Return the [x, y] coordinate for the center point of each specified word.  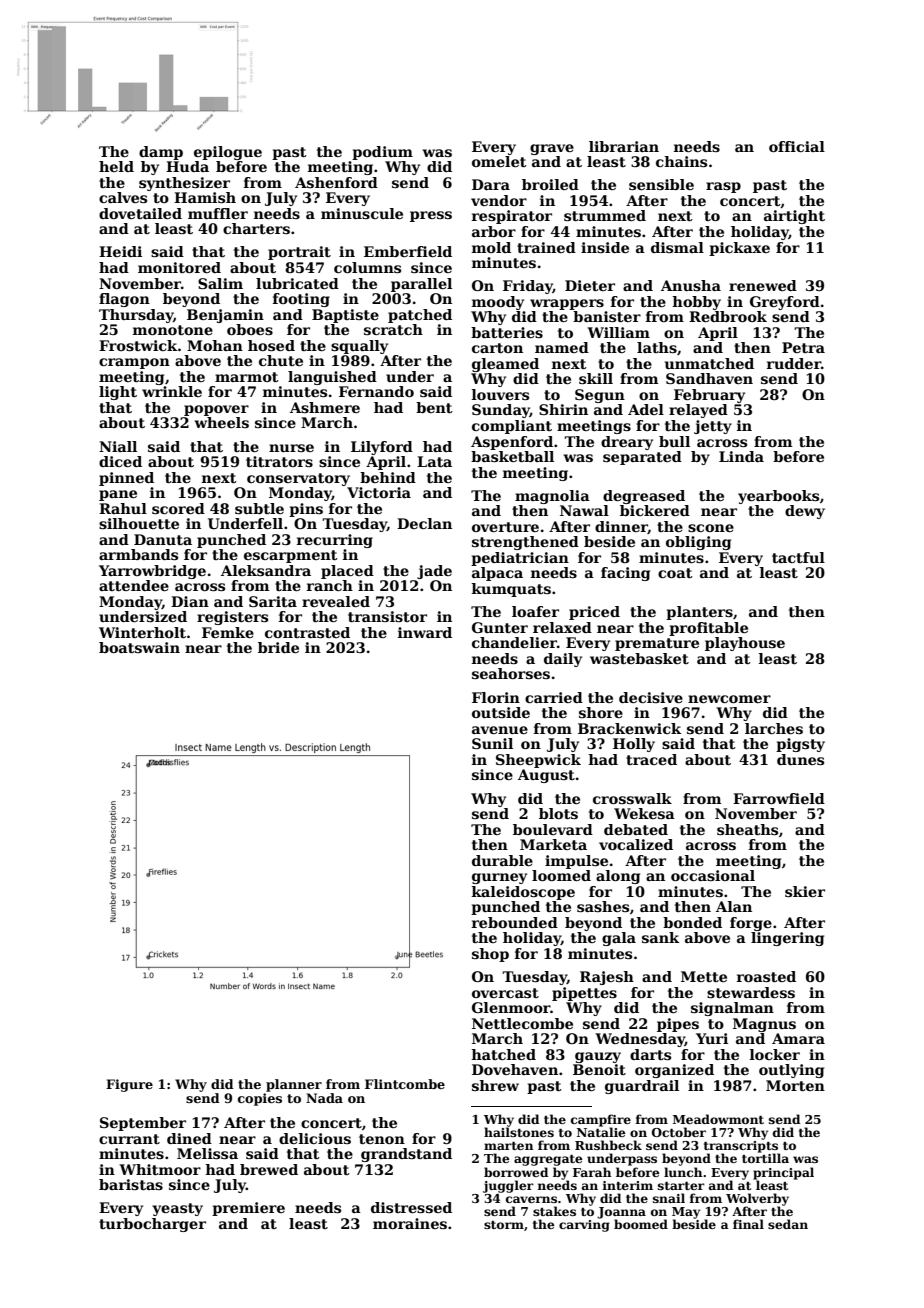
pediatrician [520, 559]
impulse [576, 862]
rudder [794, 363]
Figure [129, 1085]
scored [178, 508]
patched [420, 316]
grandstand [406, 1155]
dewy [805, 512]
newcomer [729, 699]
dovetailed [140, 213]
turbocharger [152, 1225]
